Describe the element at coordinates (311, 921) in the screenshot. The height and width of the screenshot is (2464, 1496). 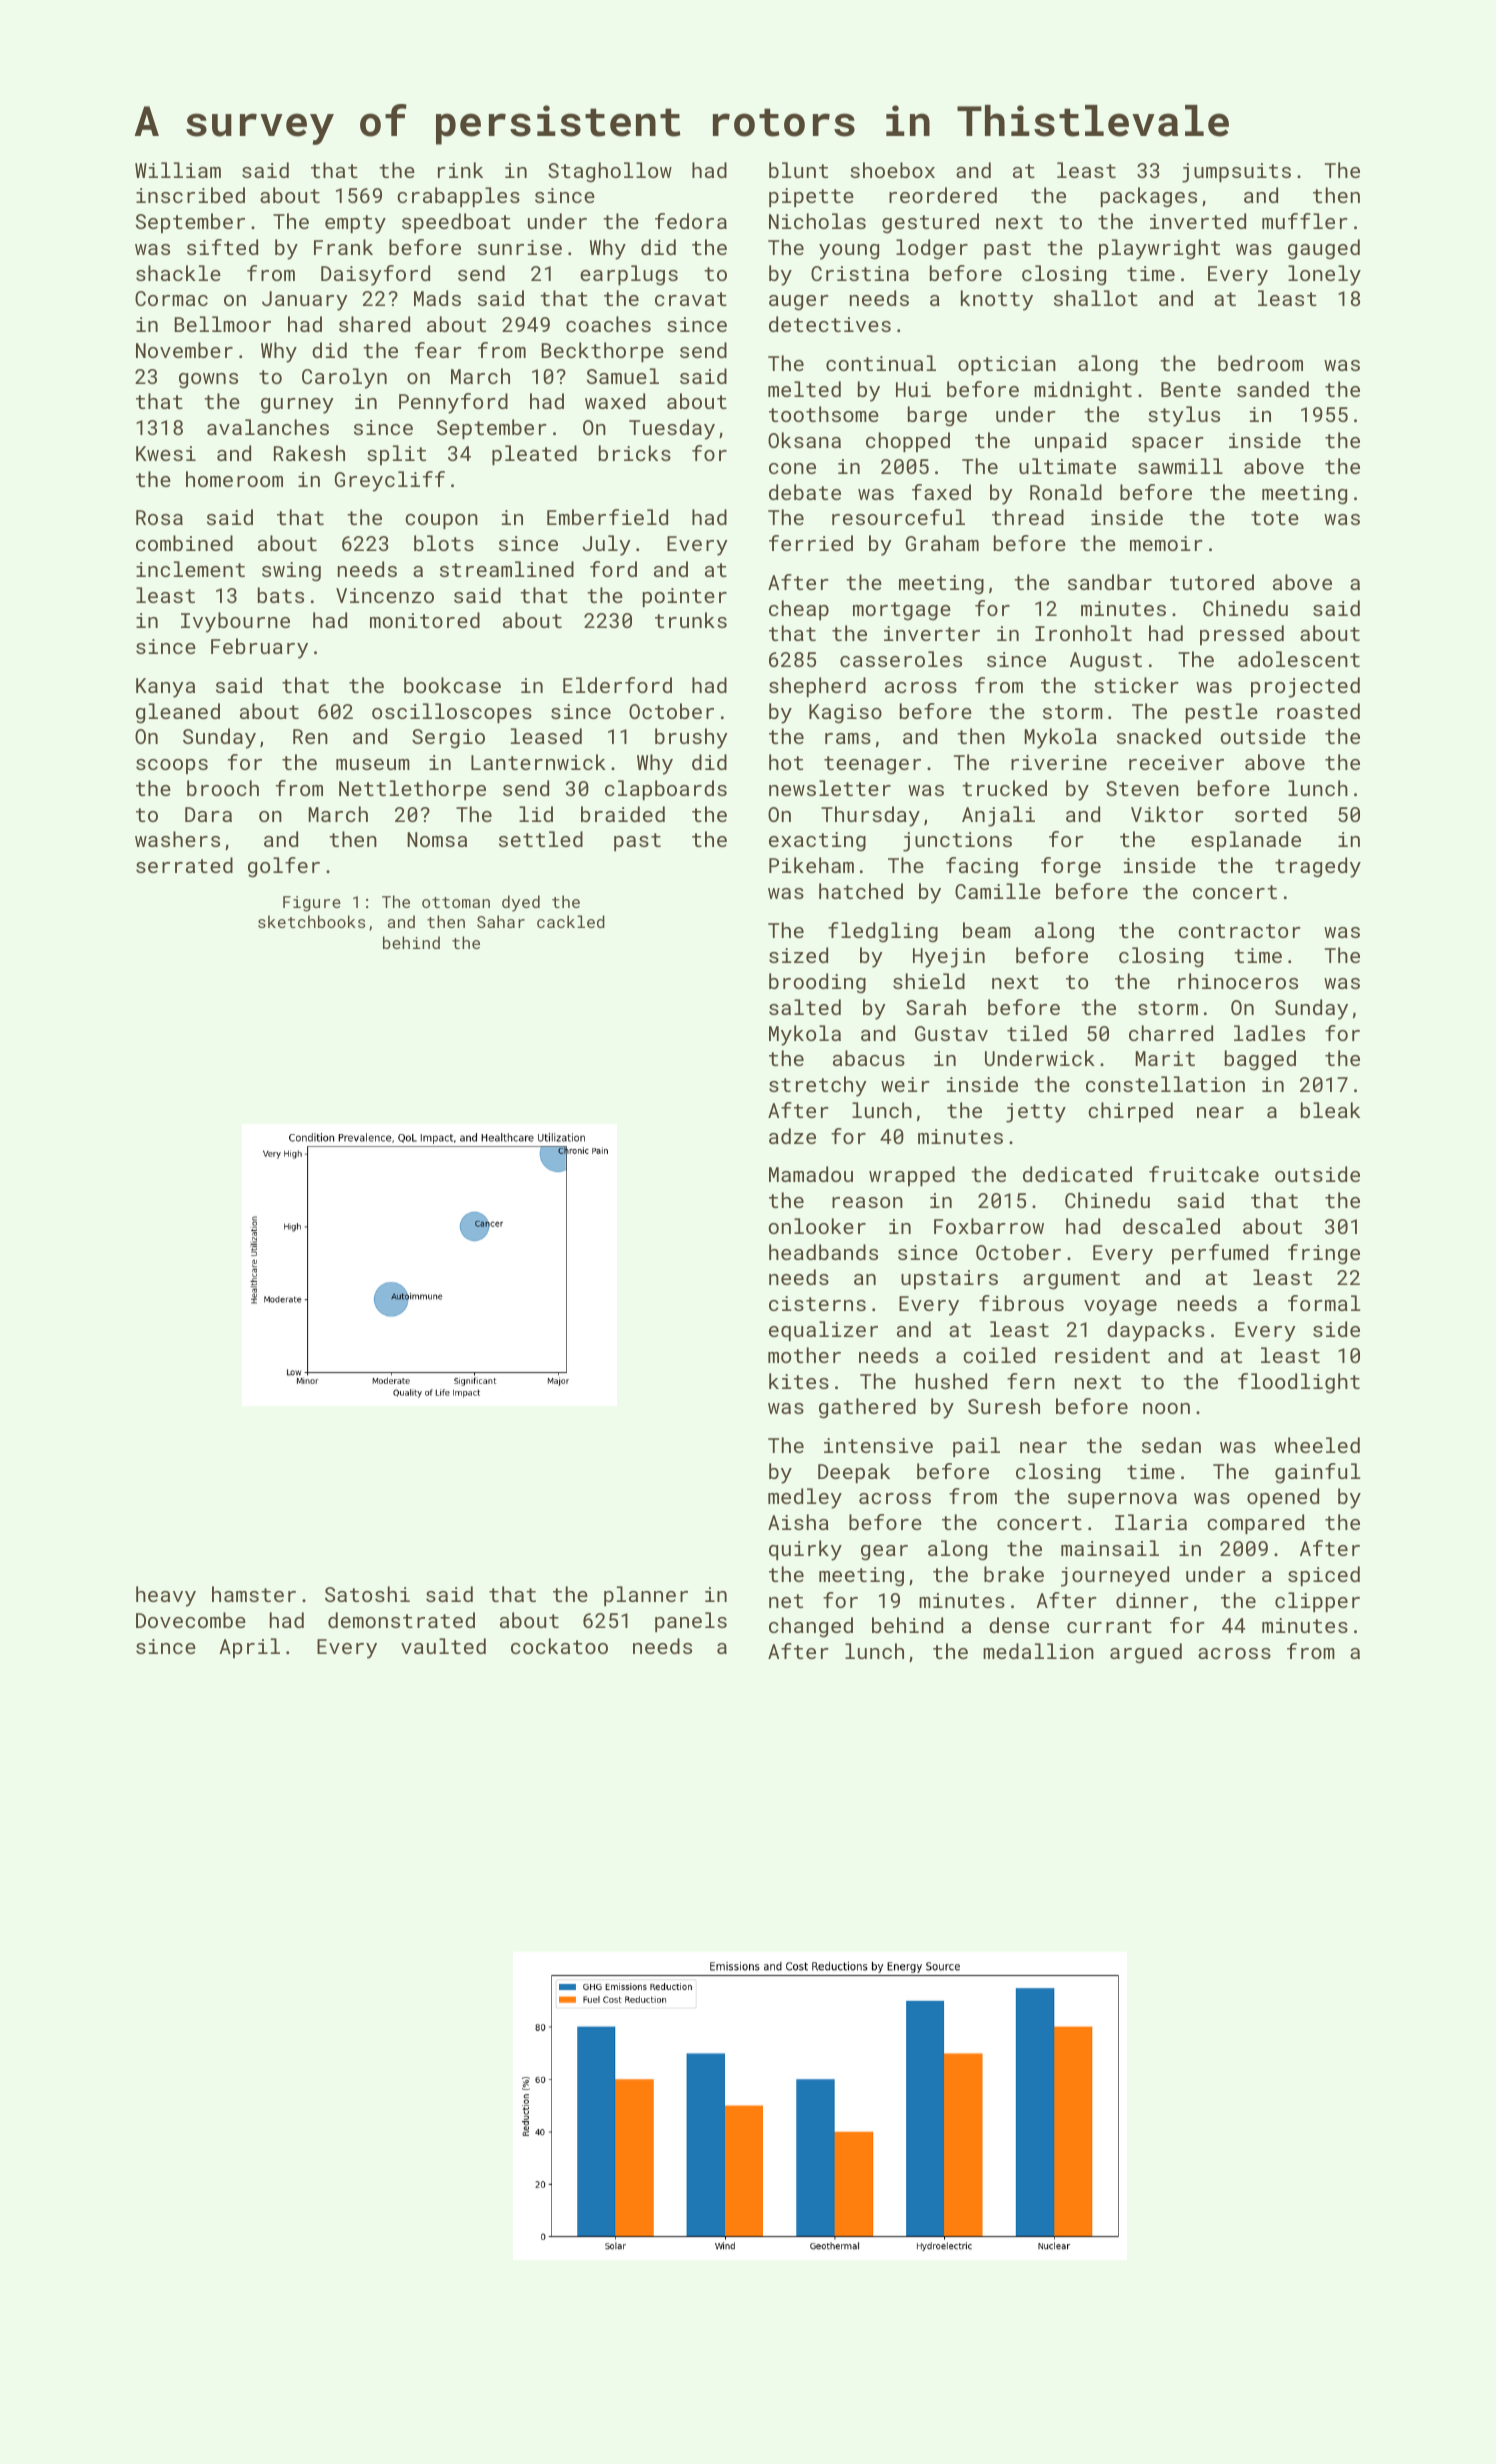
I see `sketchbooks` at that location.
